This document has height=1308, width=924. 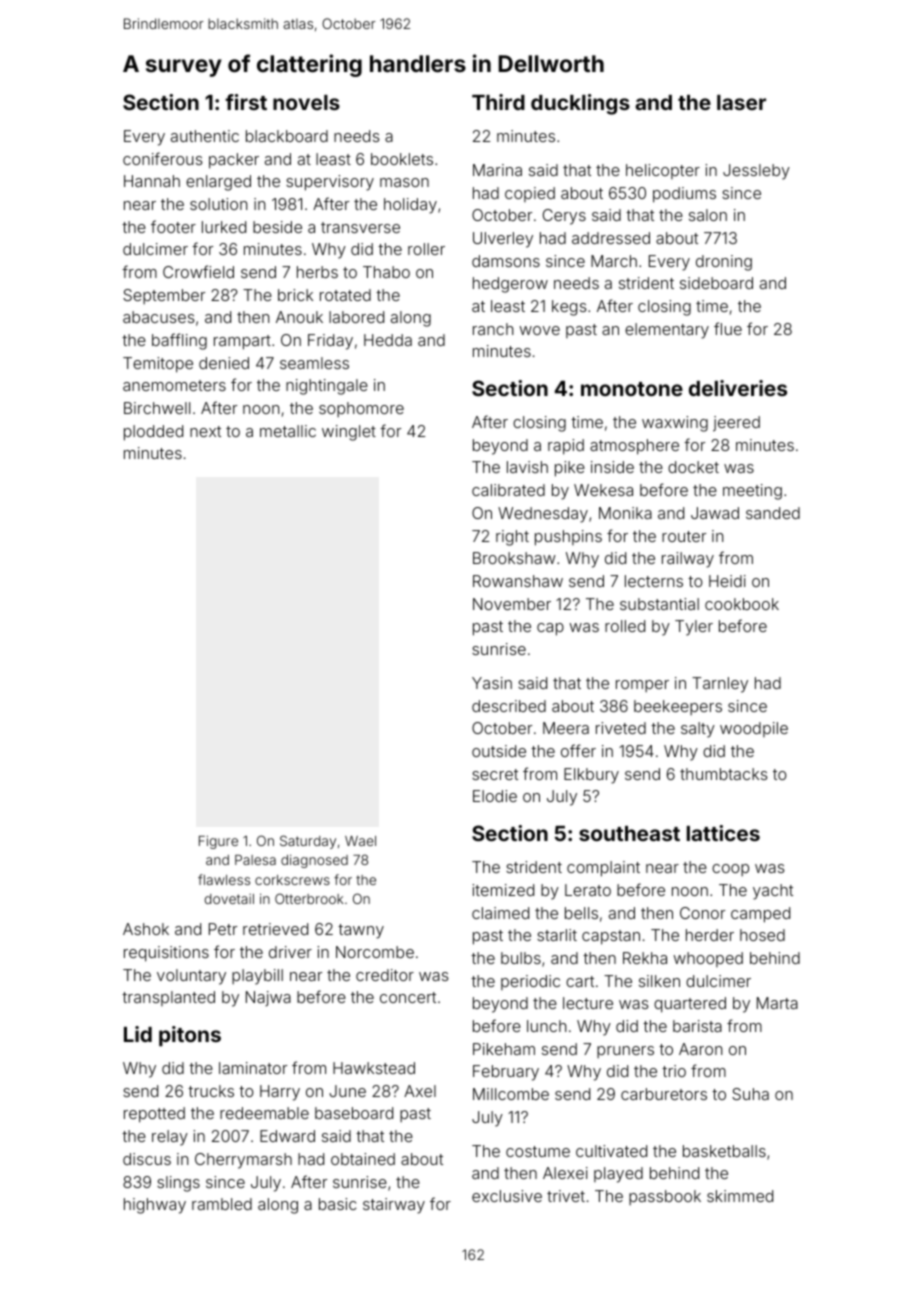 What do you see at coordinates (514, 558) in the document?
I see `Brookshaw` at bounding box center [514, 558].
